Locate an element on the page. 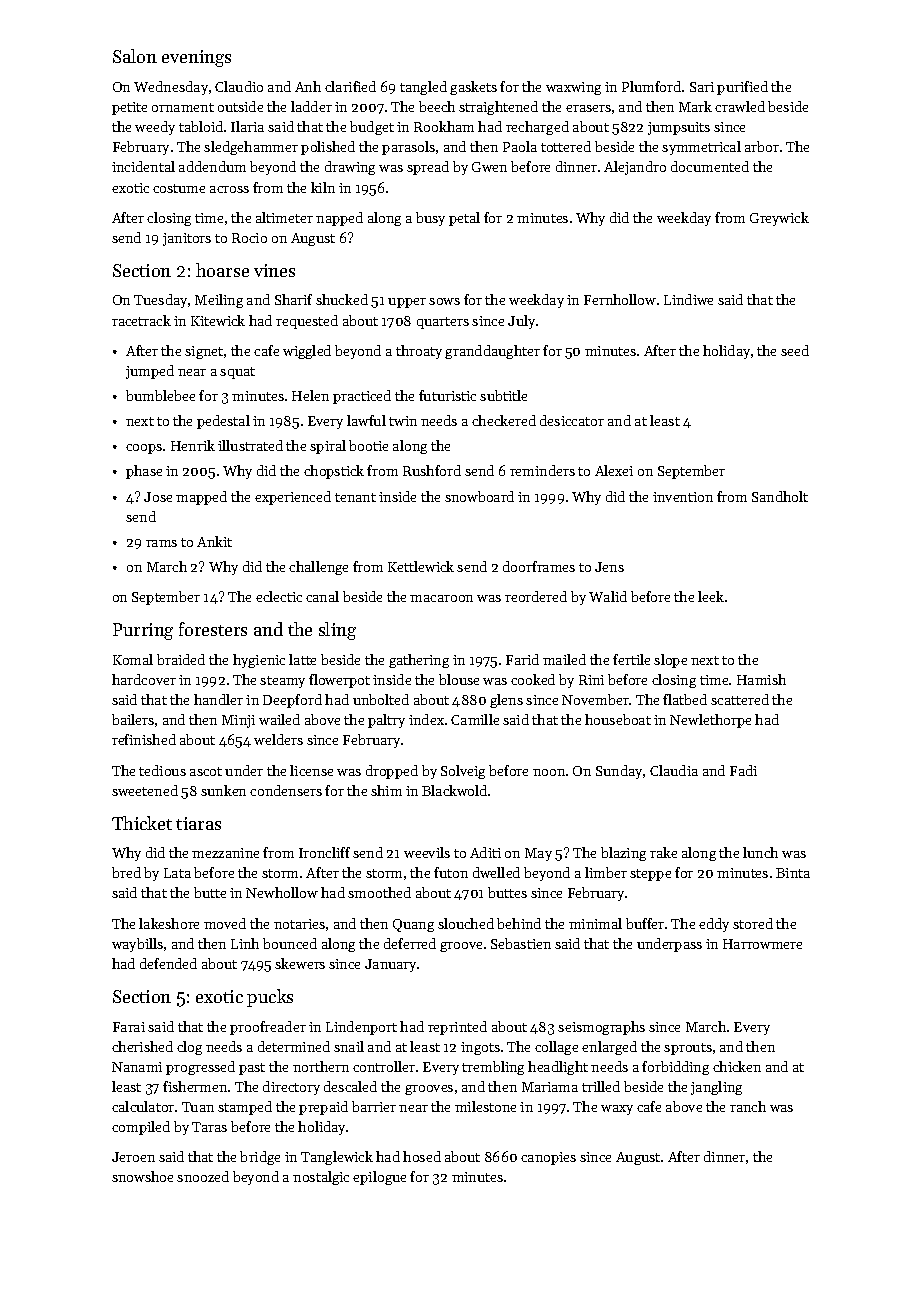 This image has width=924, height=1308. arbor is located at coordinates (762, 146).
